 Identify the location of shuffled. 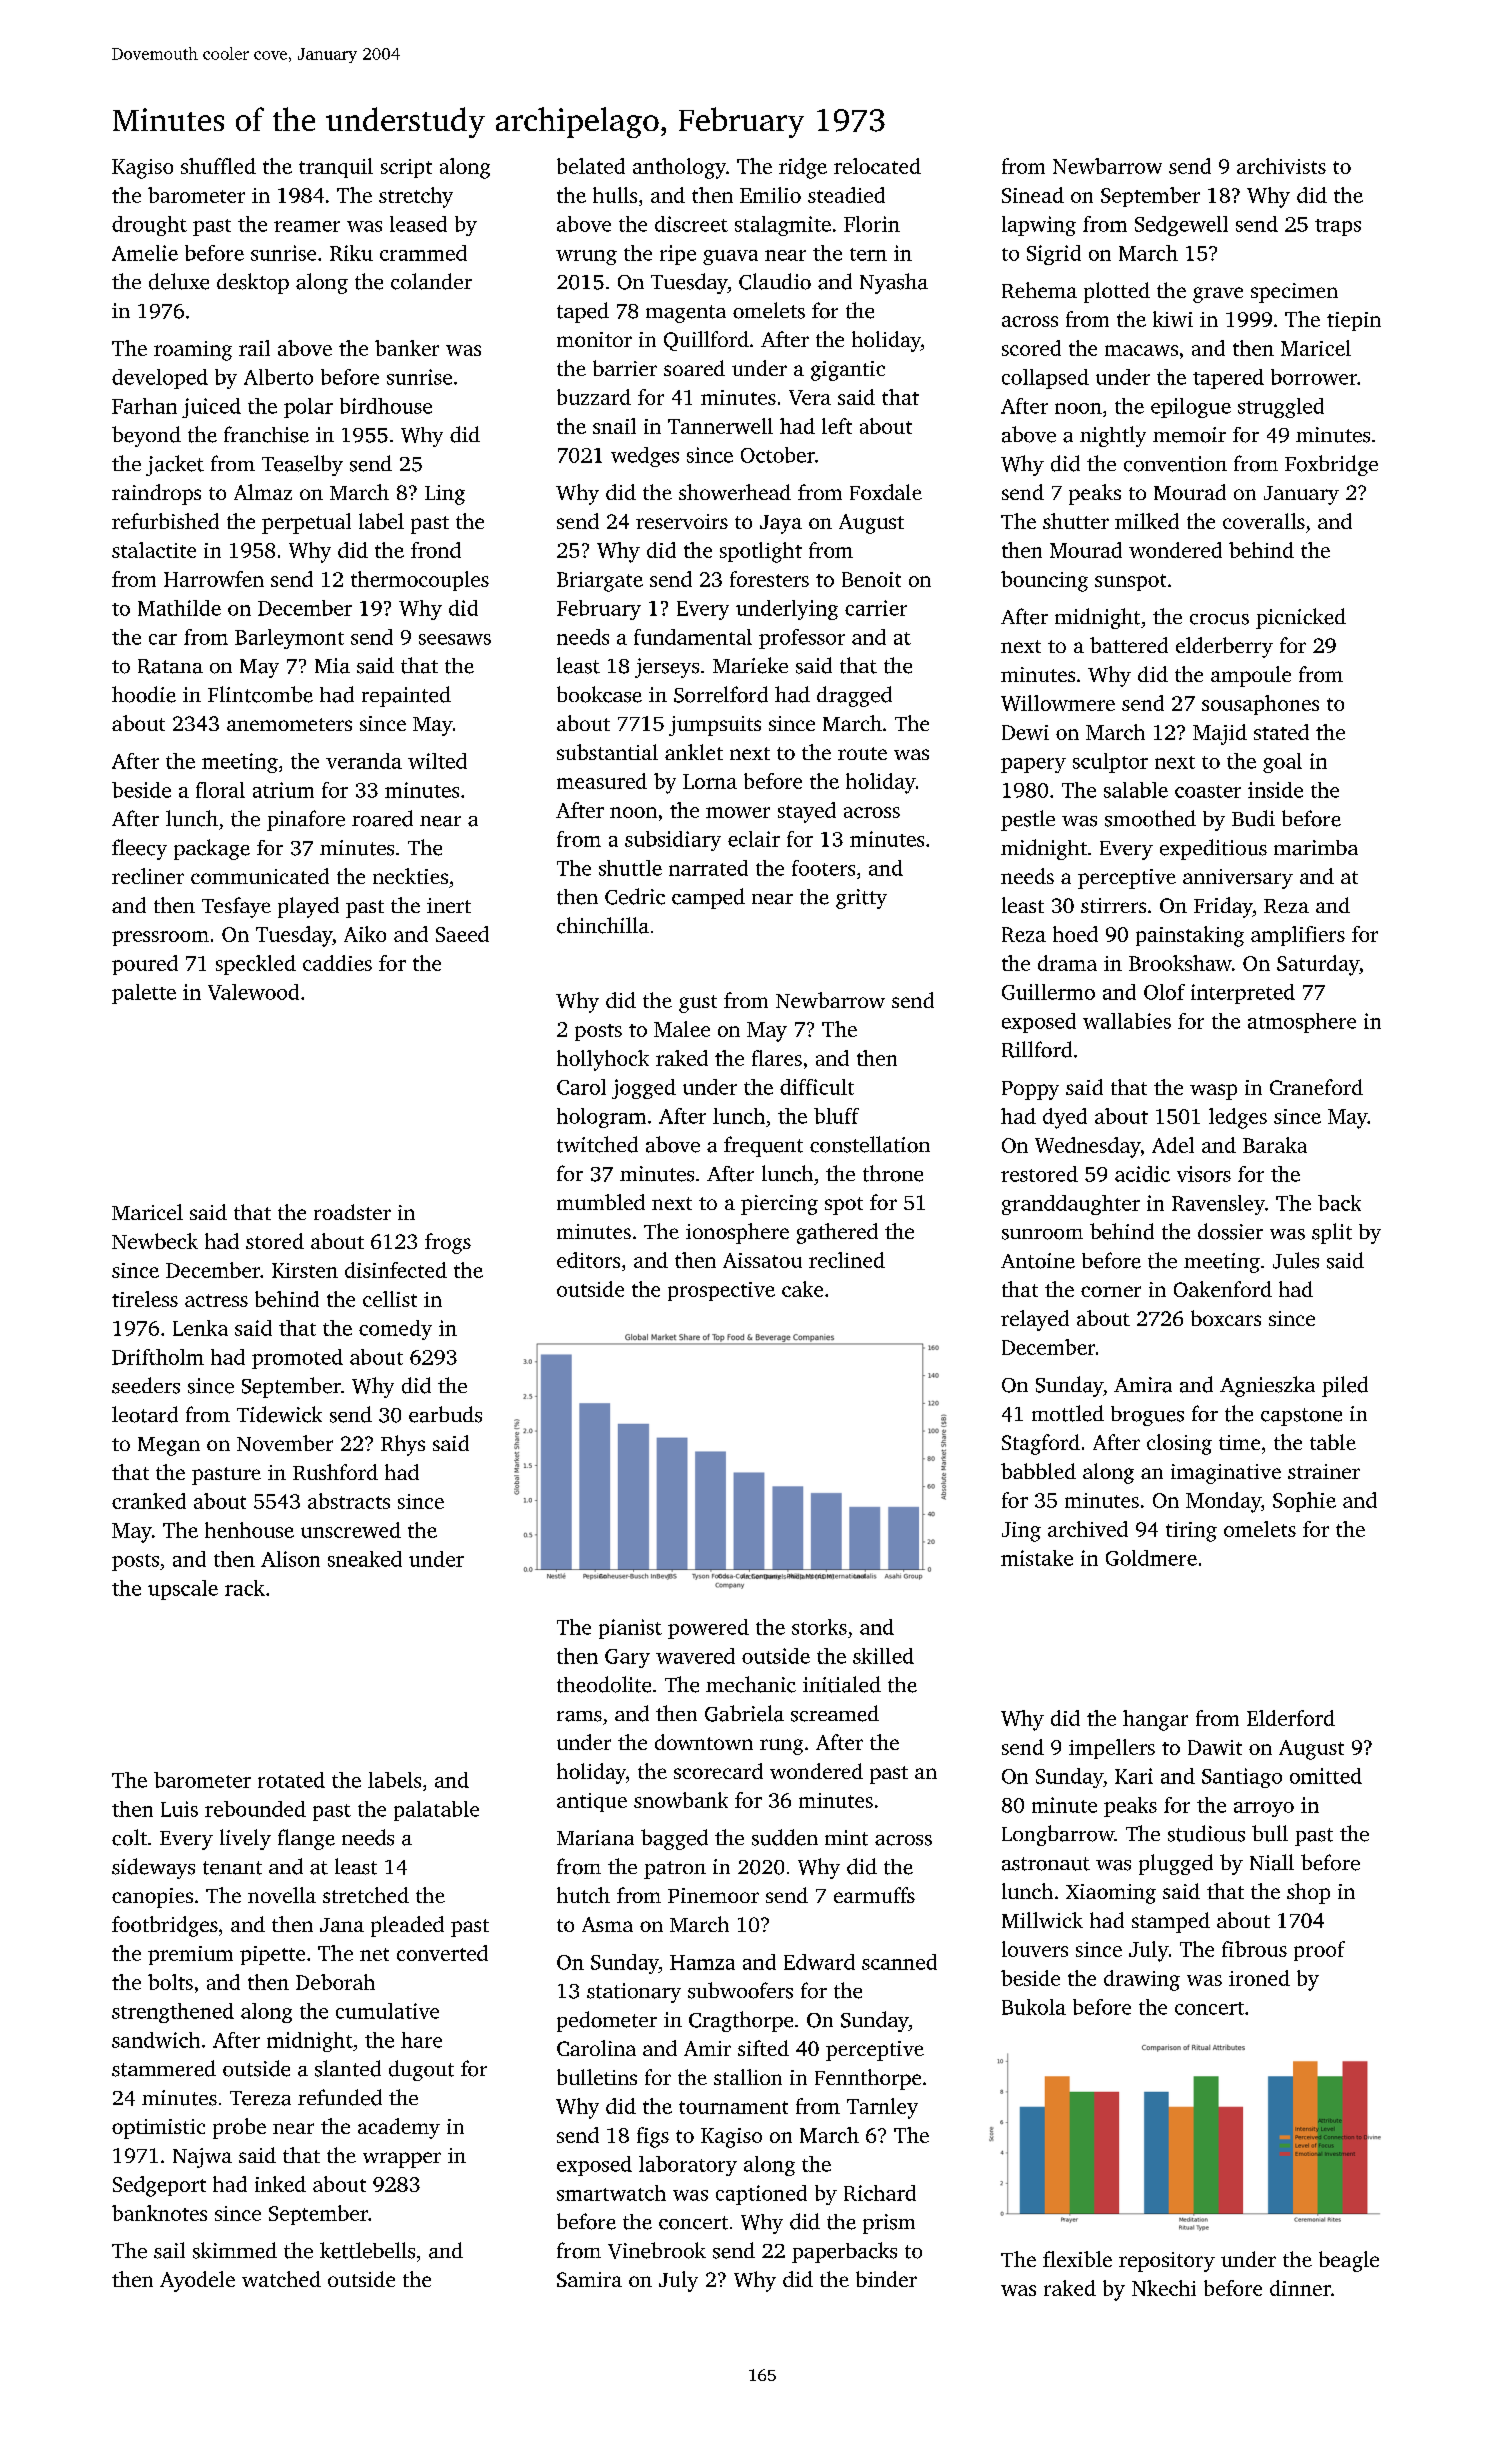
(218, 166).
